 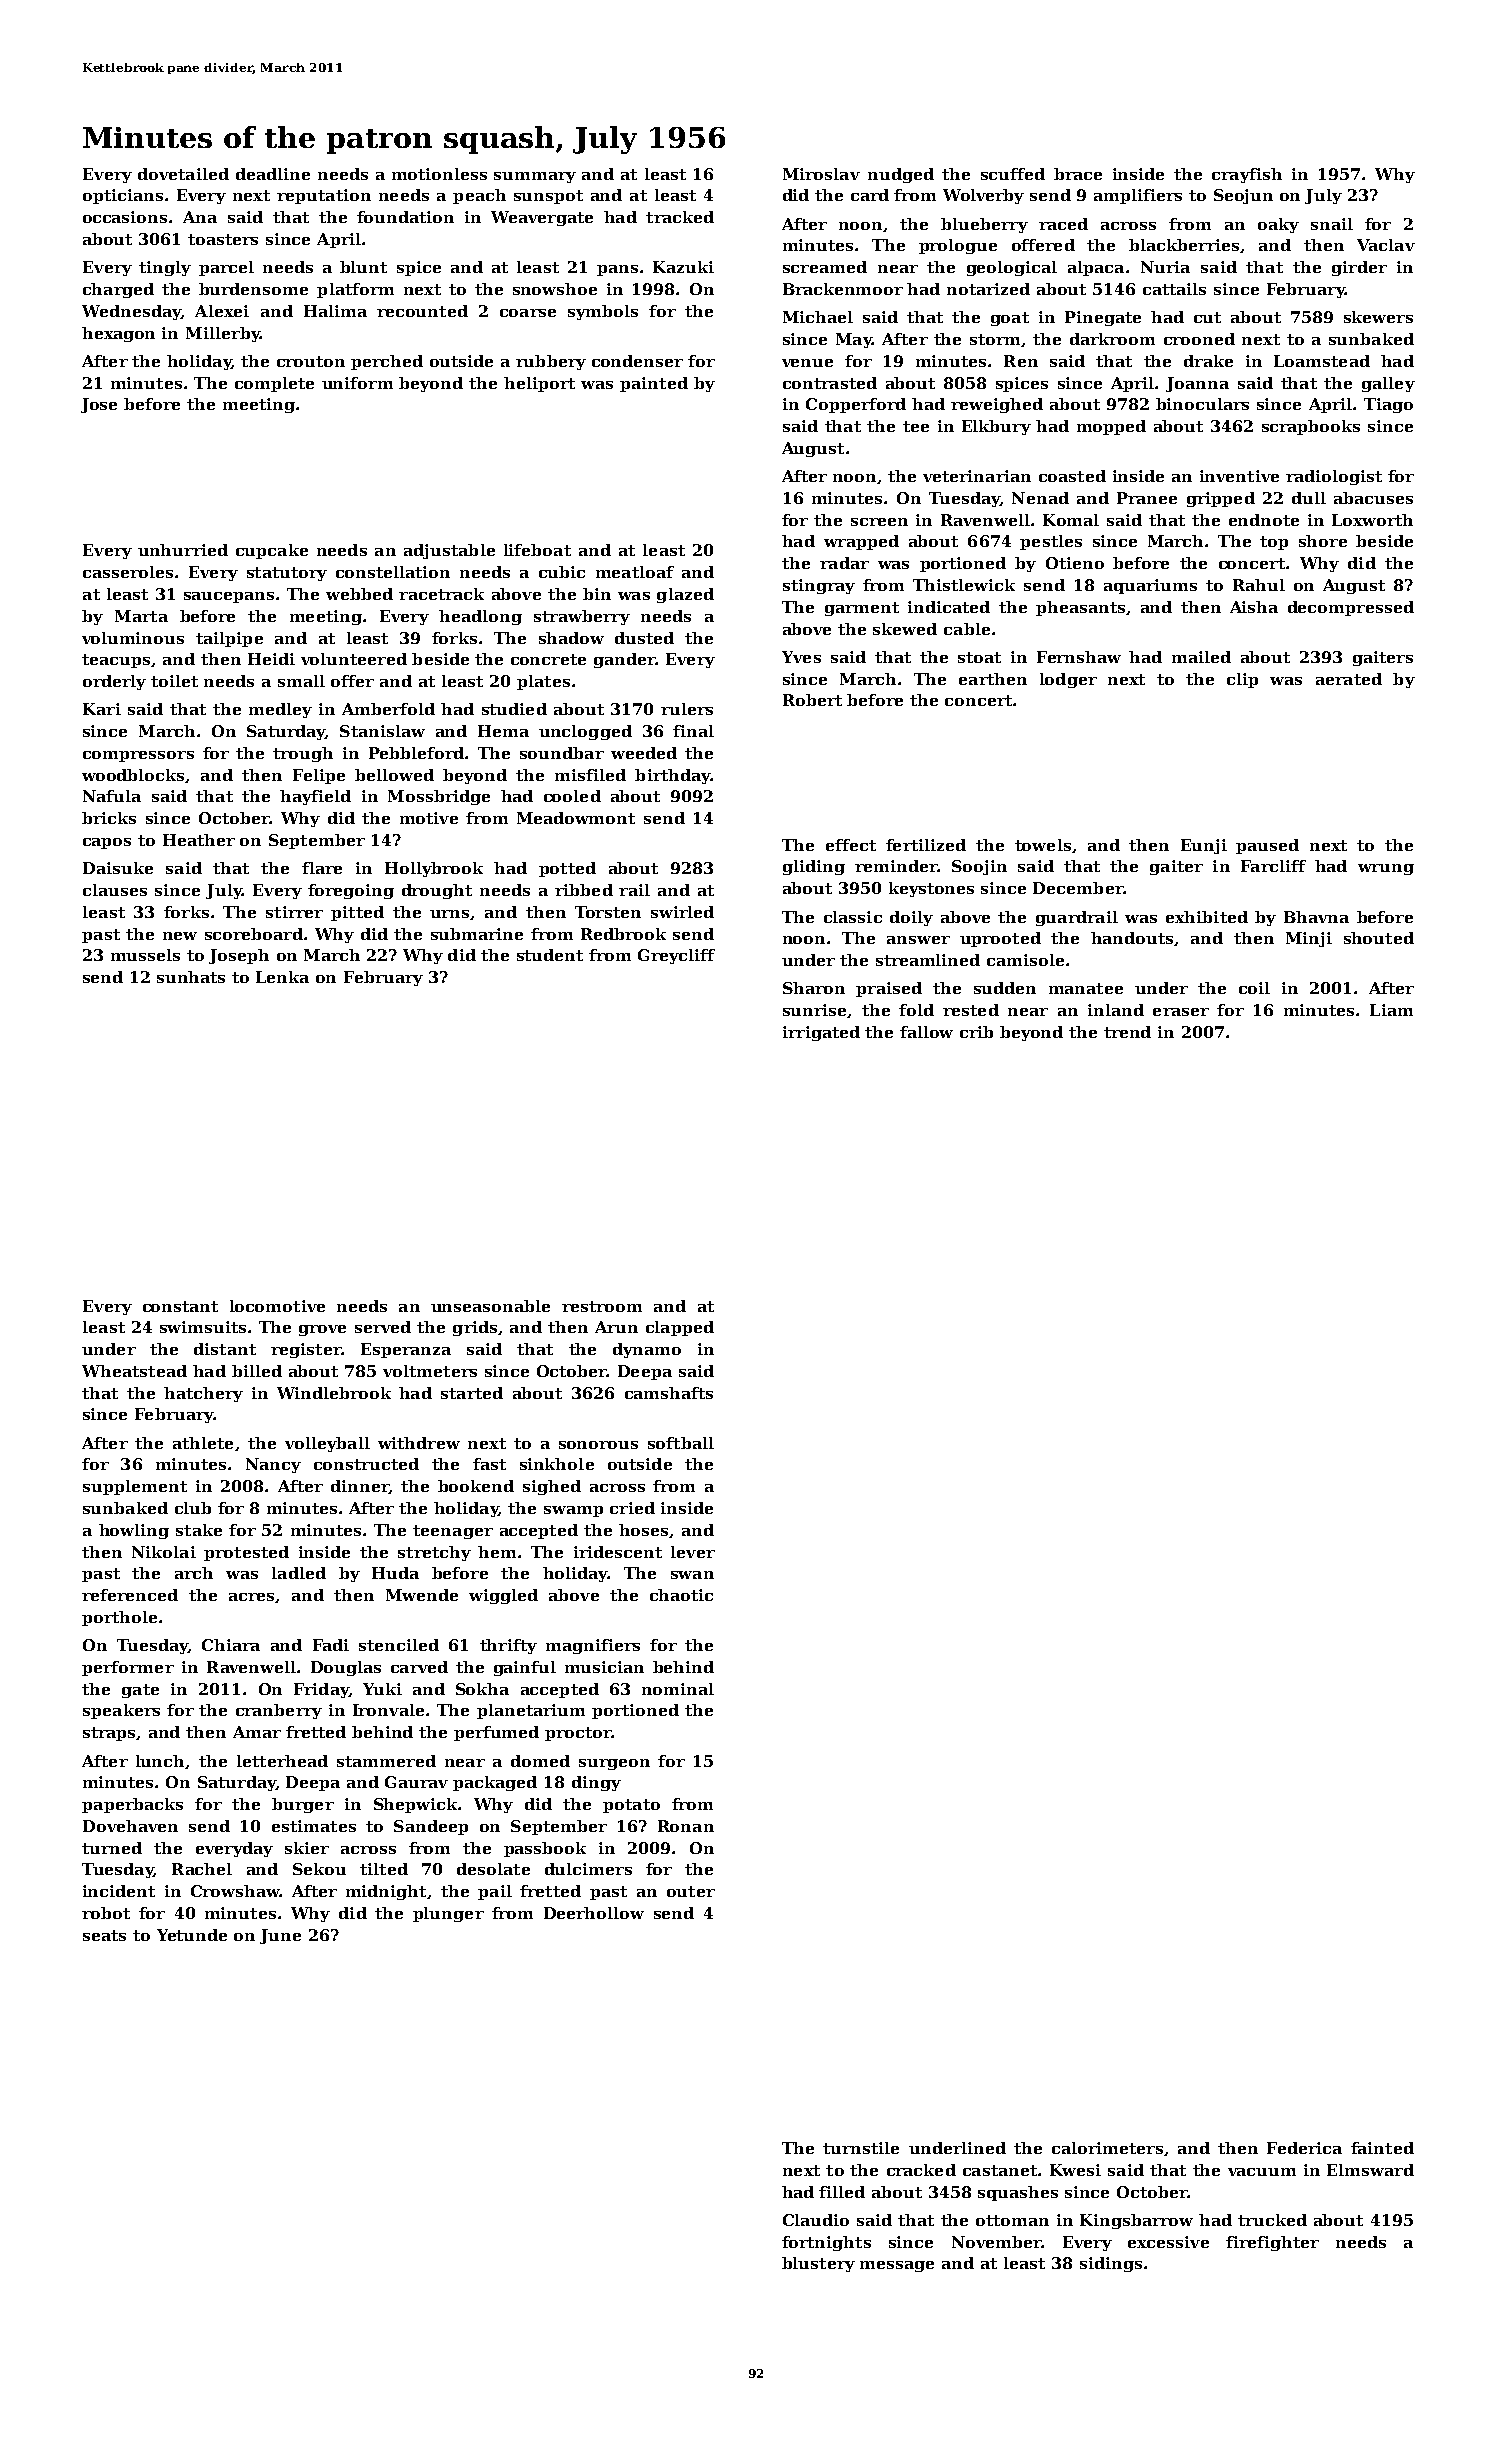 What do you see at coordinates (1127, 1032) in the page?
I see `trend` at bounding box center [1127, 1032].
